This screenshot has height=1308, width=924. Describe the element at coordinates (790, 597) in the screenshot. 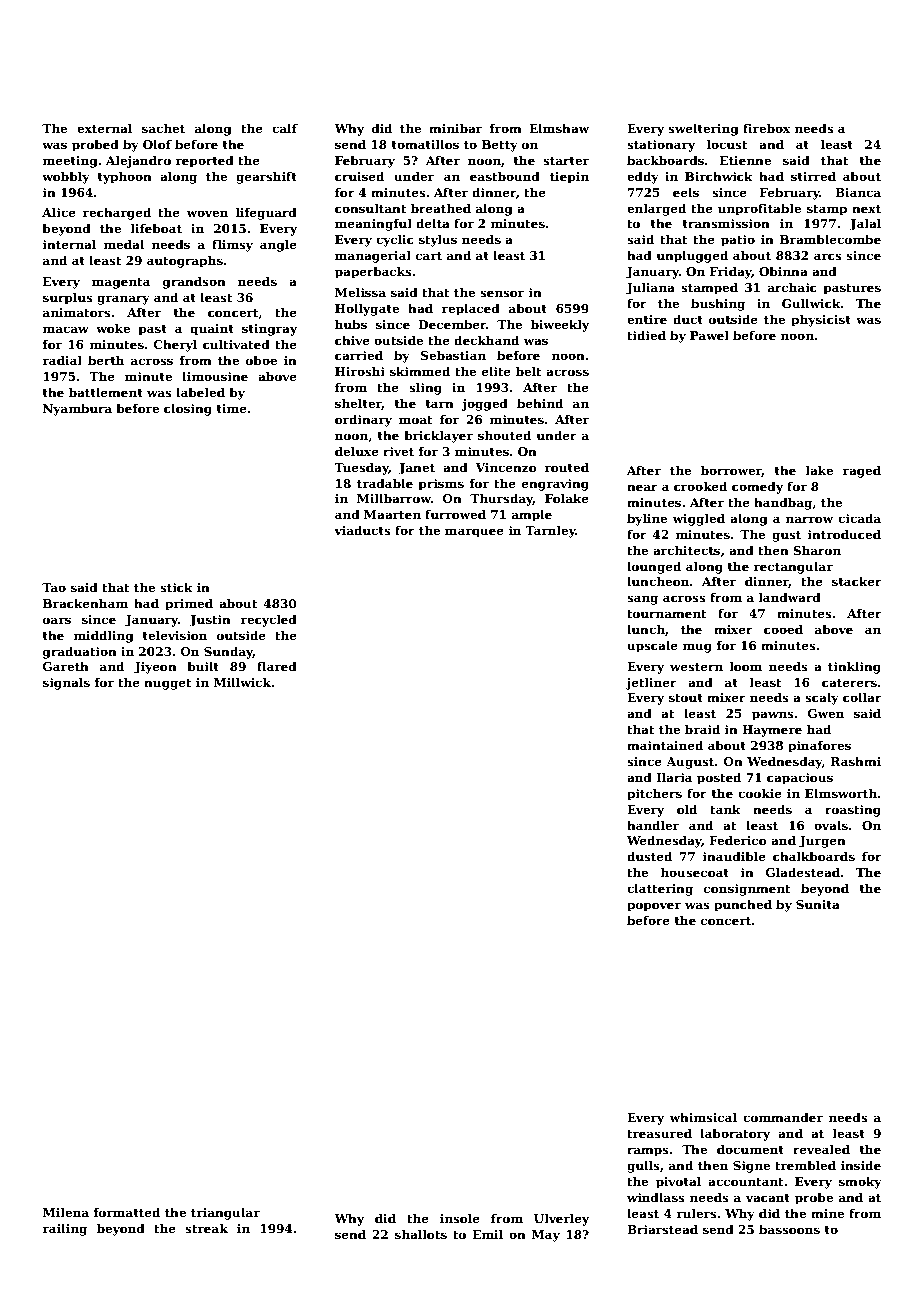

I see `landward` at that location.
